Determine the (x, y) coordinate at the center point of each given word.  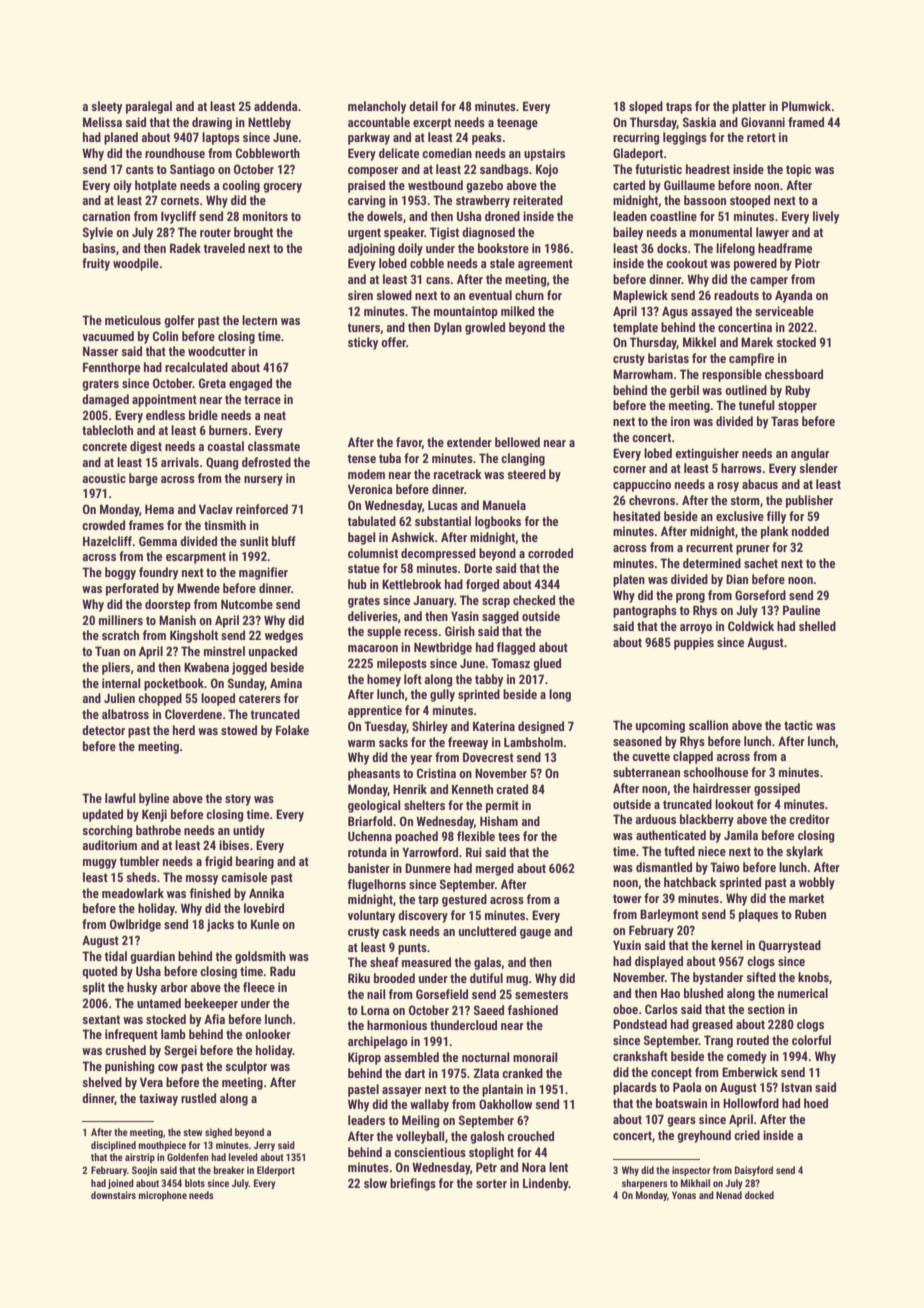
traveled (224, 248)
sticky (363, 343)
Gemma (158, 541)
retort (761, 137)
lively (826, 217)
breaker (229, 1170)
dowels (385, 216)
